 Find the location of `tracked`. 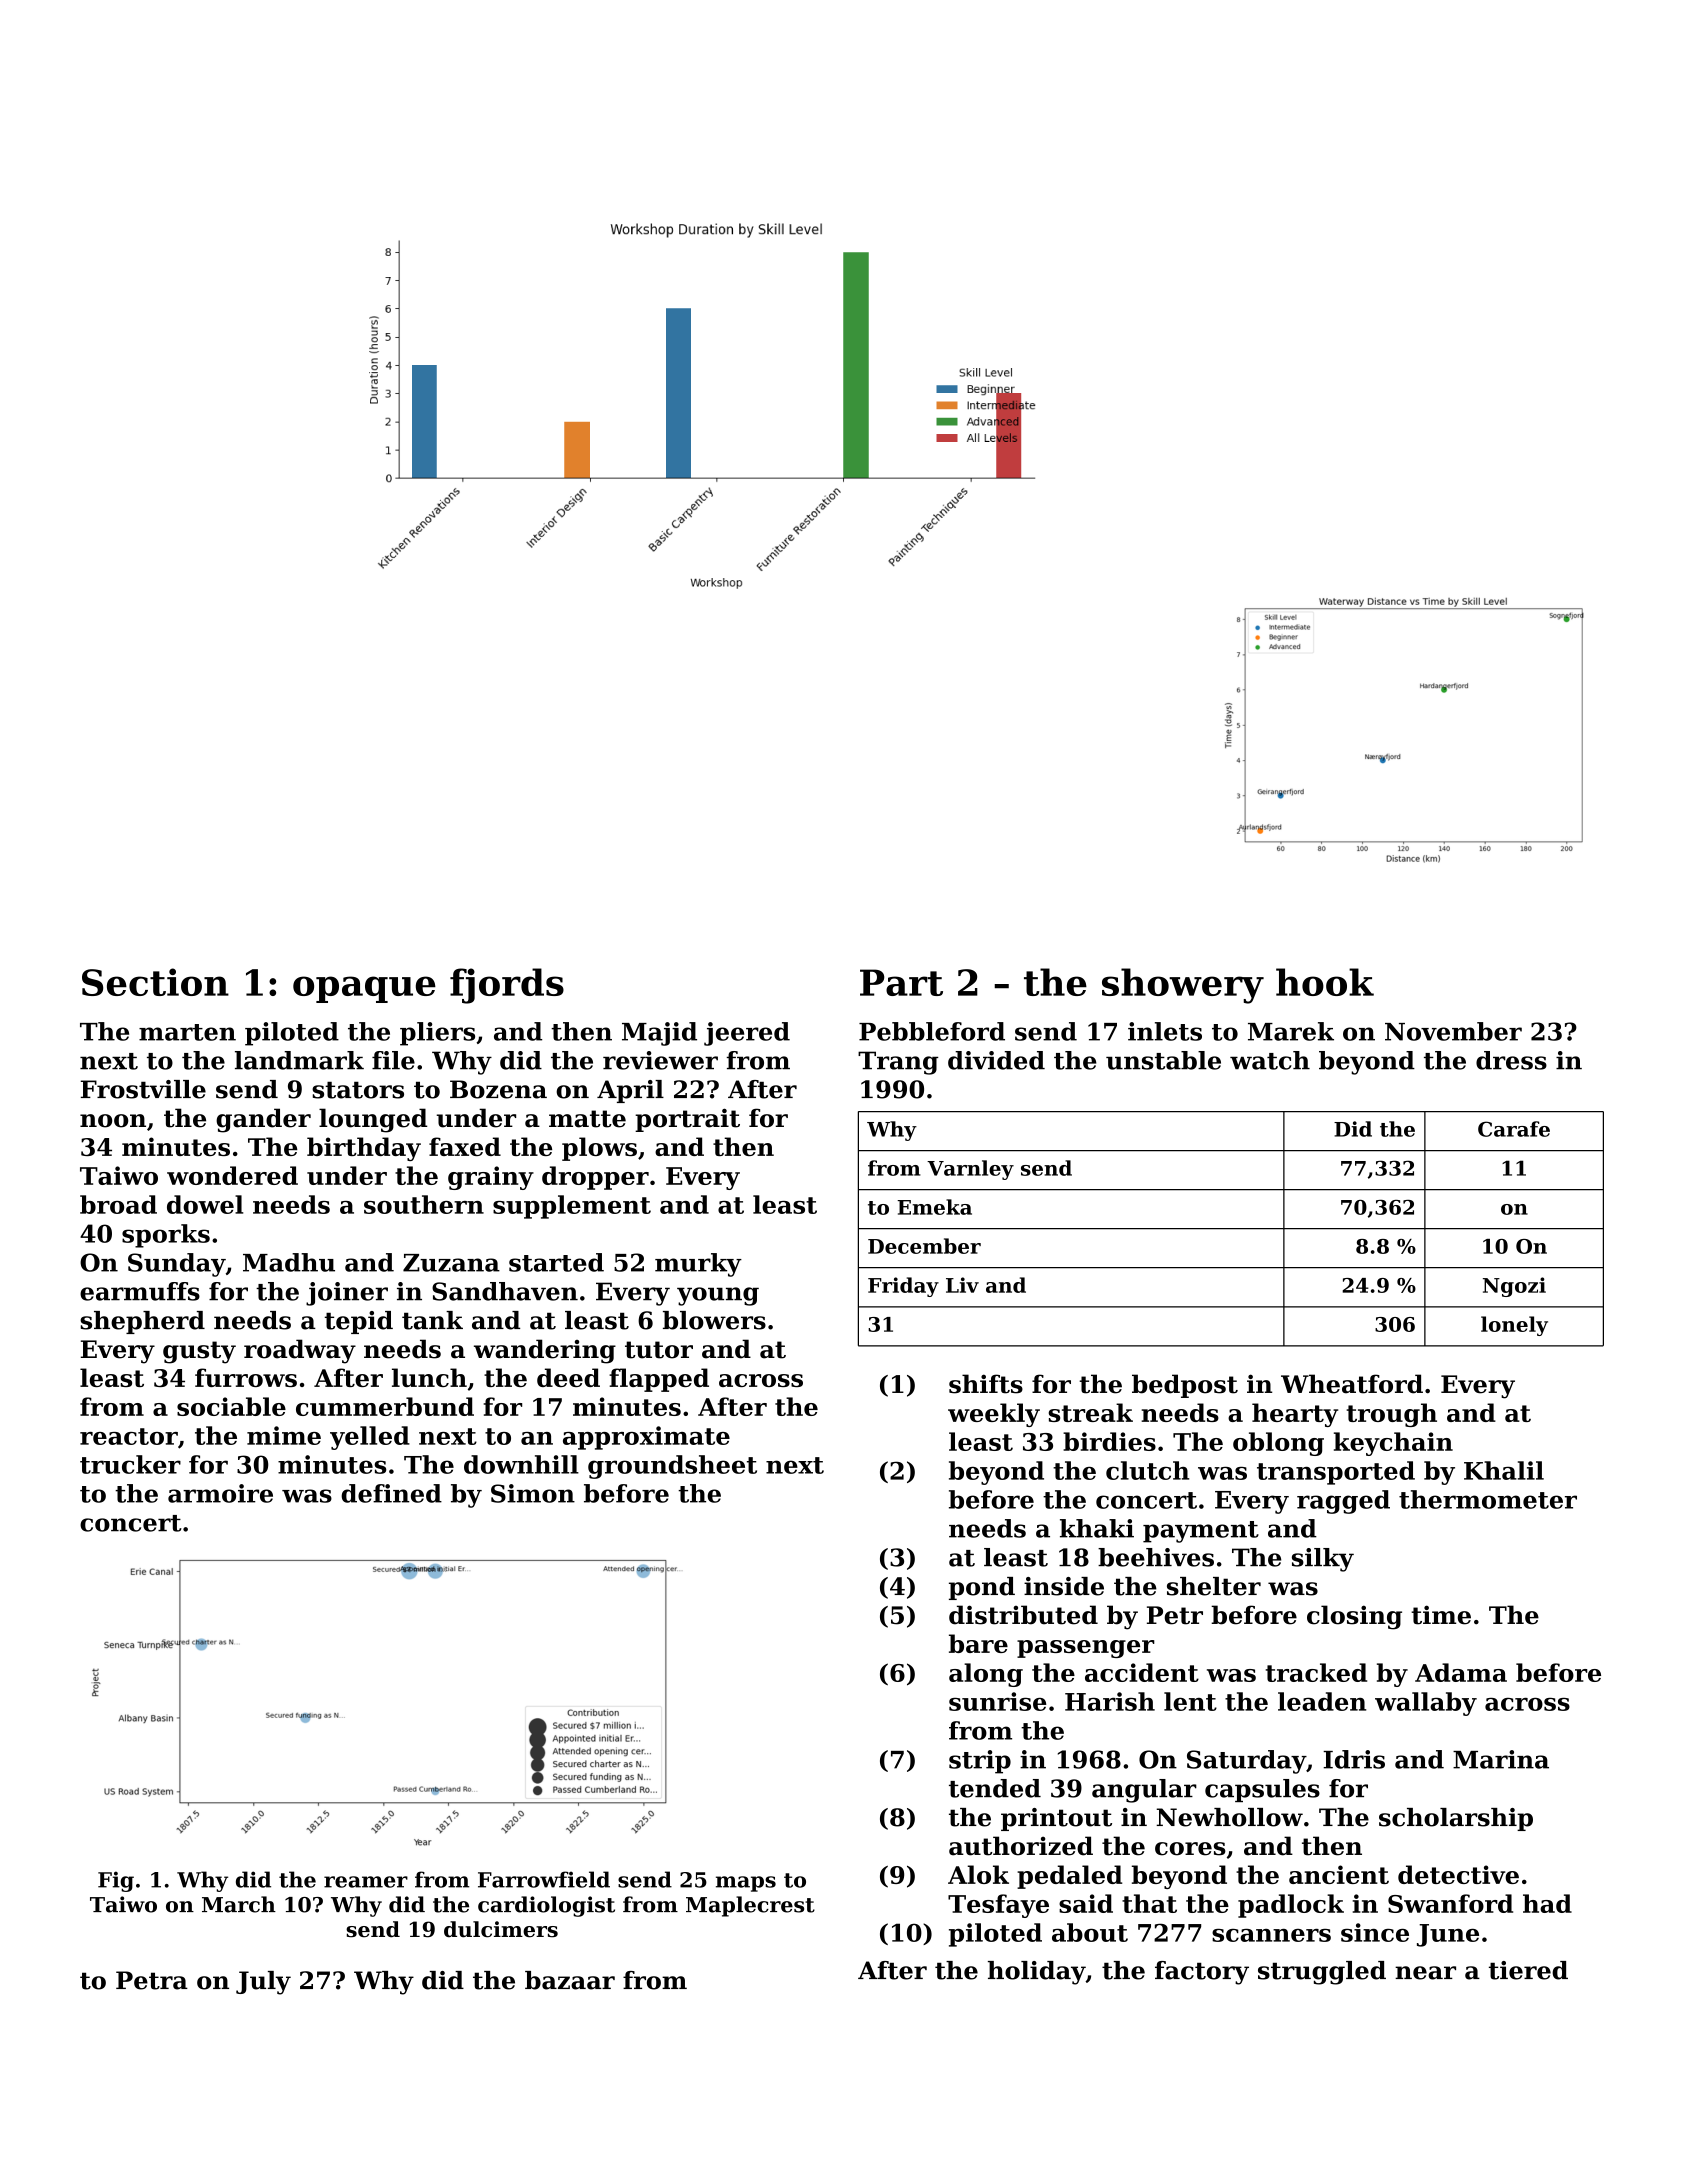

tracked is located at coordinates (1316, 1672).
